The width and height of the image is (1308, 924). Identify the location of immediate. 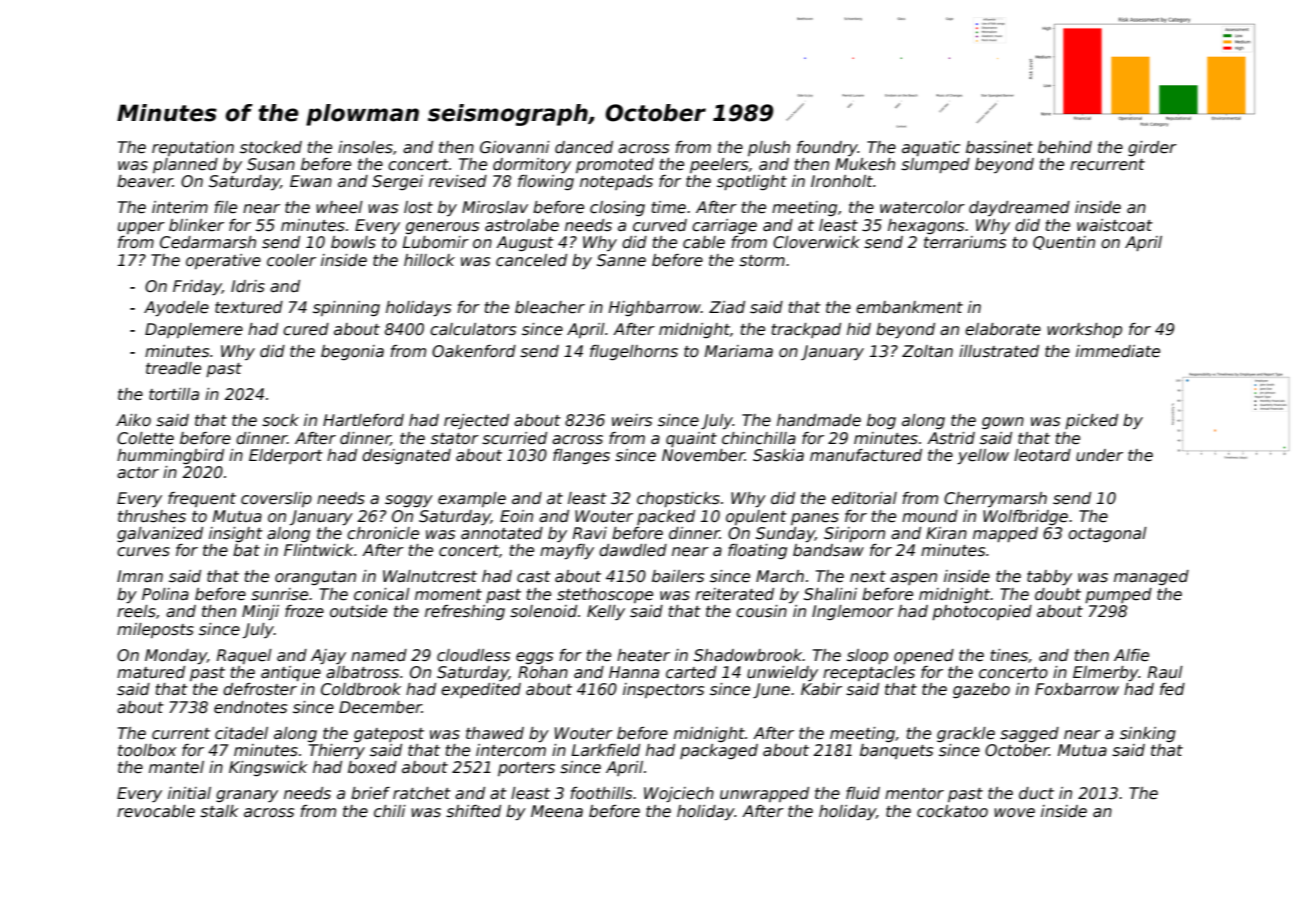
(1118, 351).
